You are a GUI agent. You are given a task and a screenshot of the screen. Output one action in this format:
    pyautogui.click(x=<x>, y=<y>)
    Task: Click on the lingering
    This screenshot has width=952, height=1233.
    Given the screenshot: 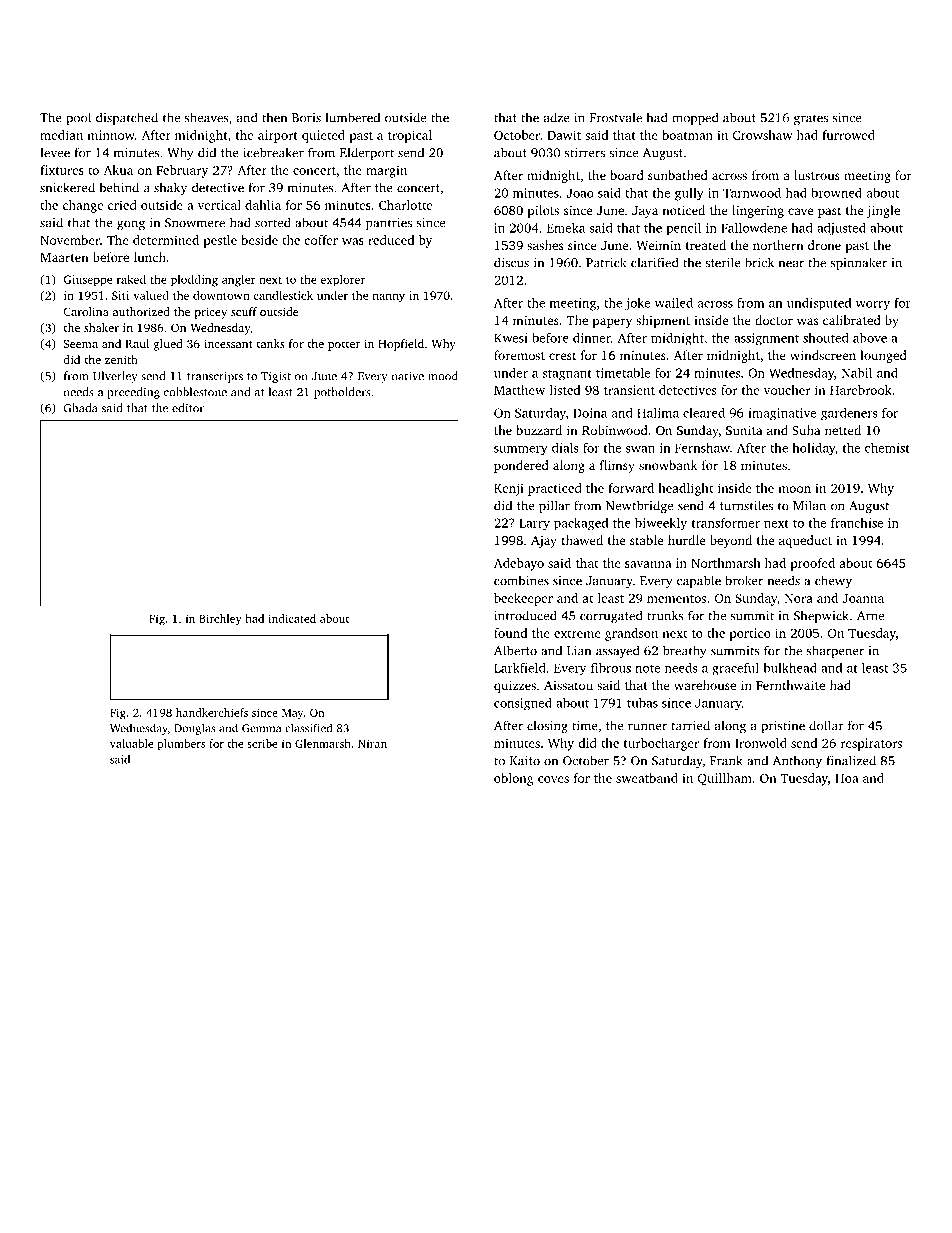 What is the action you would take?
    pyautogui.click(x=758, y=211)
